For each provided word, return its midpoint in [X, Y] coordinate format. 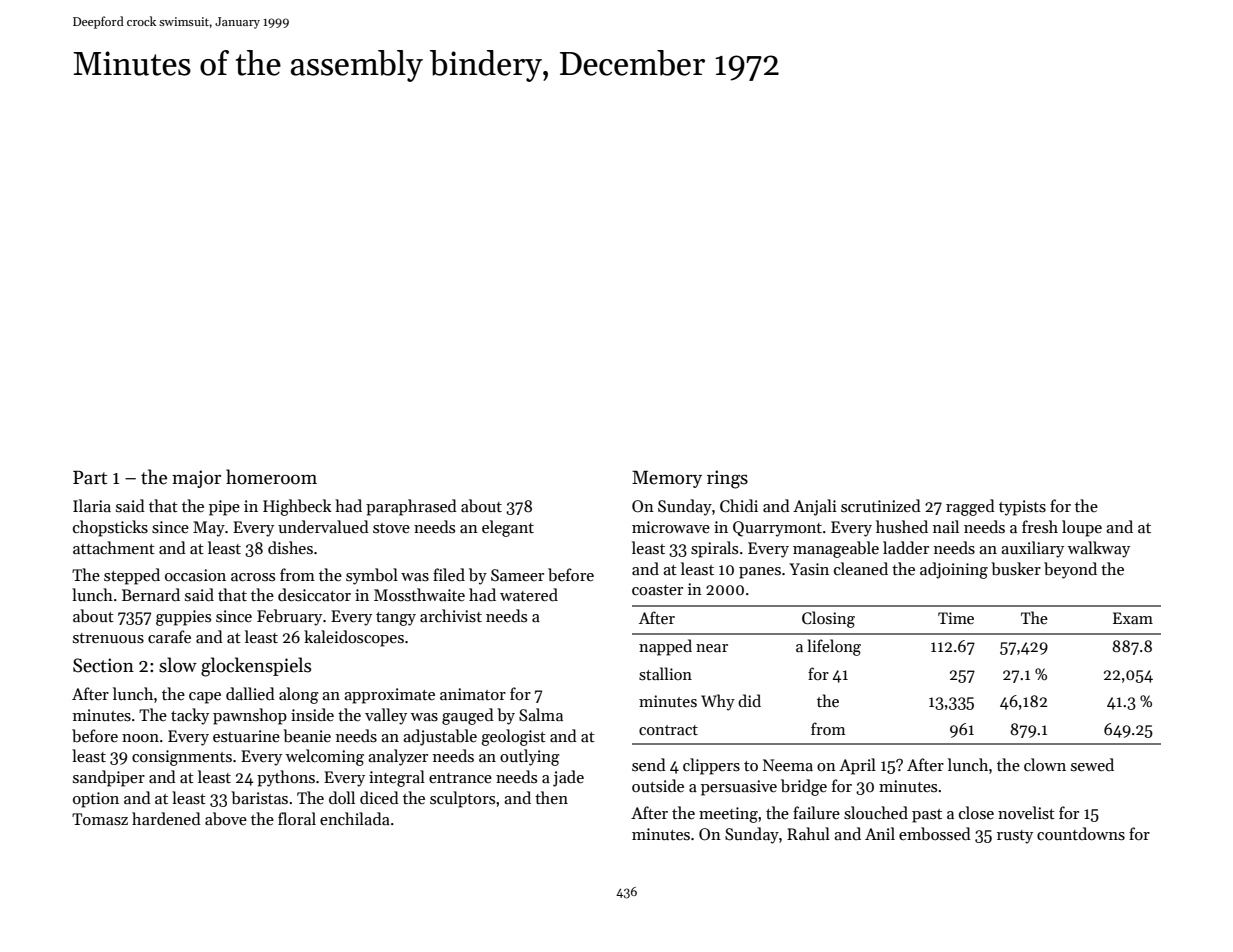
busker [1016, 569]
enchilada [355, 818]
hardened [166, 818]
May [209, 529]
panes [760, 573]
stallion [665, 674]
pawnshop [250, 716]
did [749, 700]
